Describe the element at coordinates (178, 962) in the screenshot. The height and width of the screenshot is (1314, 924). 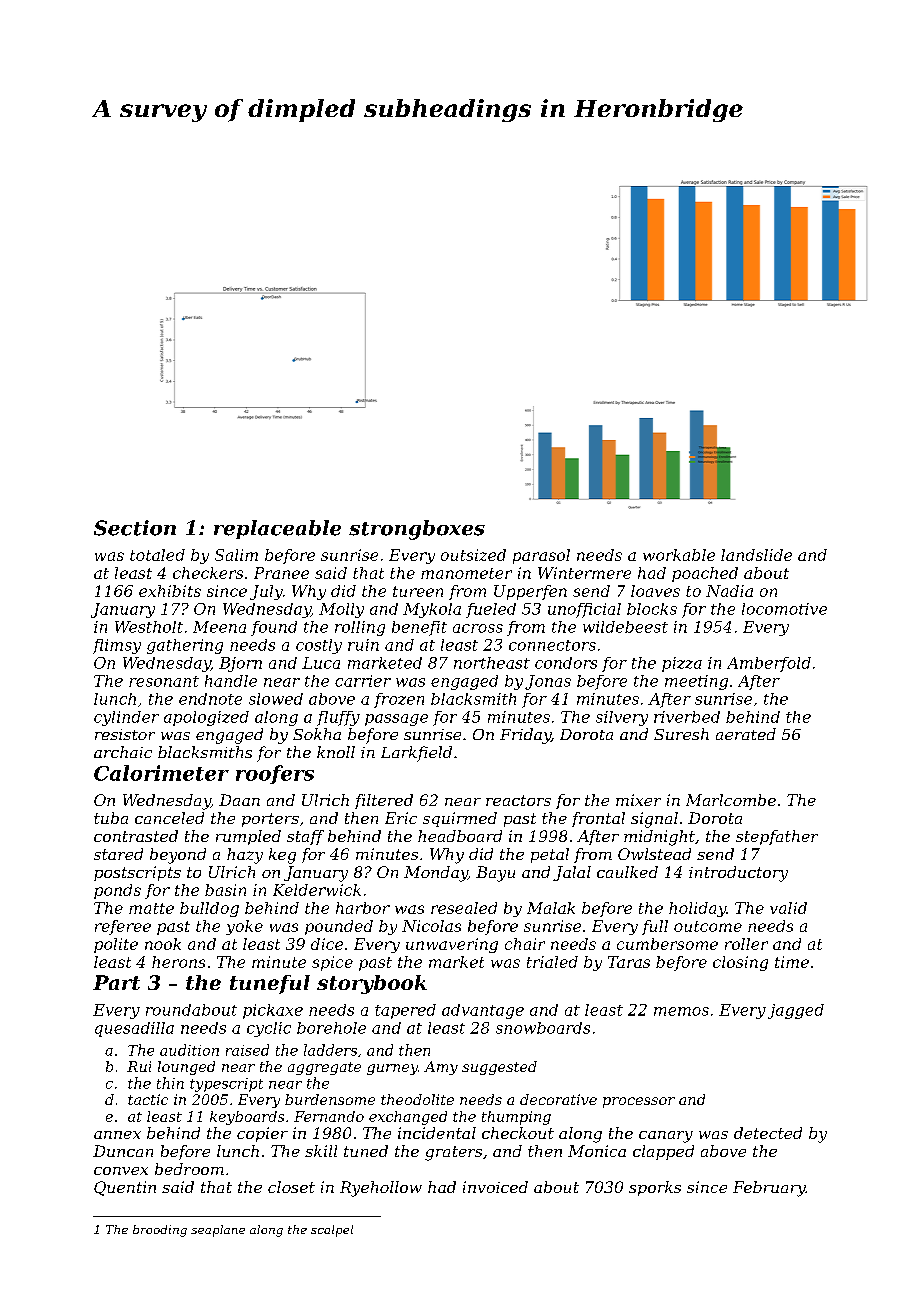
I see `herons` at that location.
